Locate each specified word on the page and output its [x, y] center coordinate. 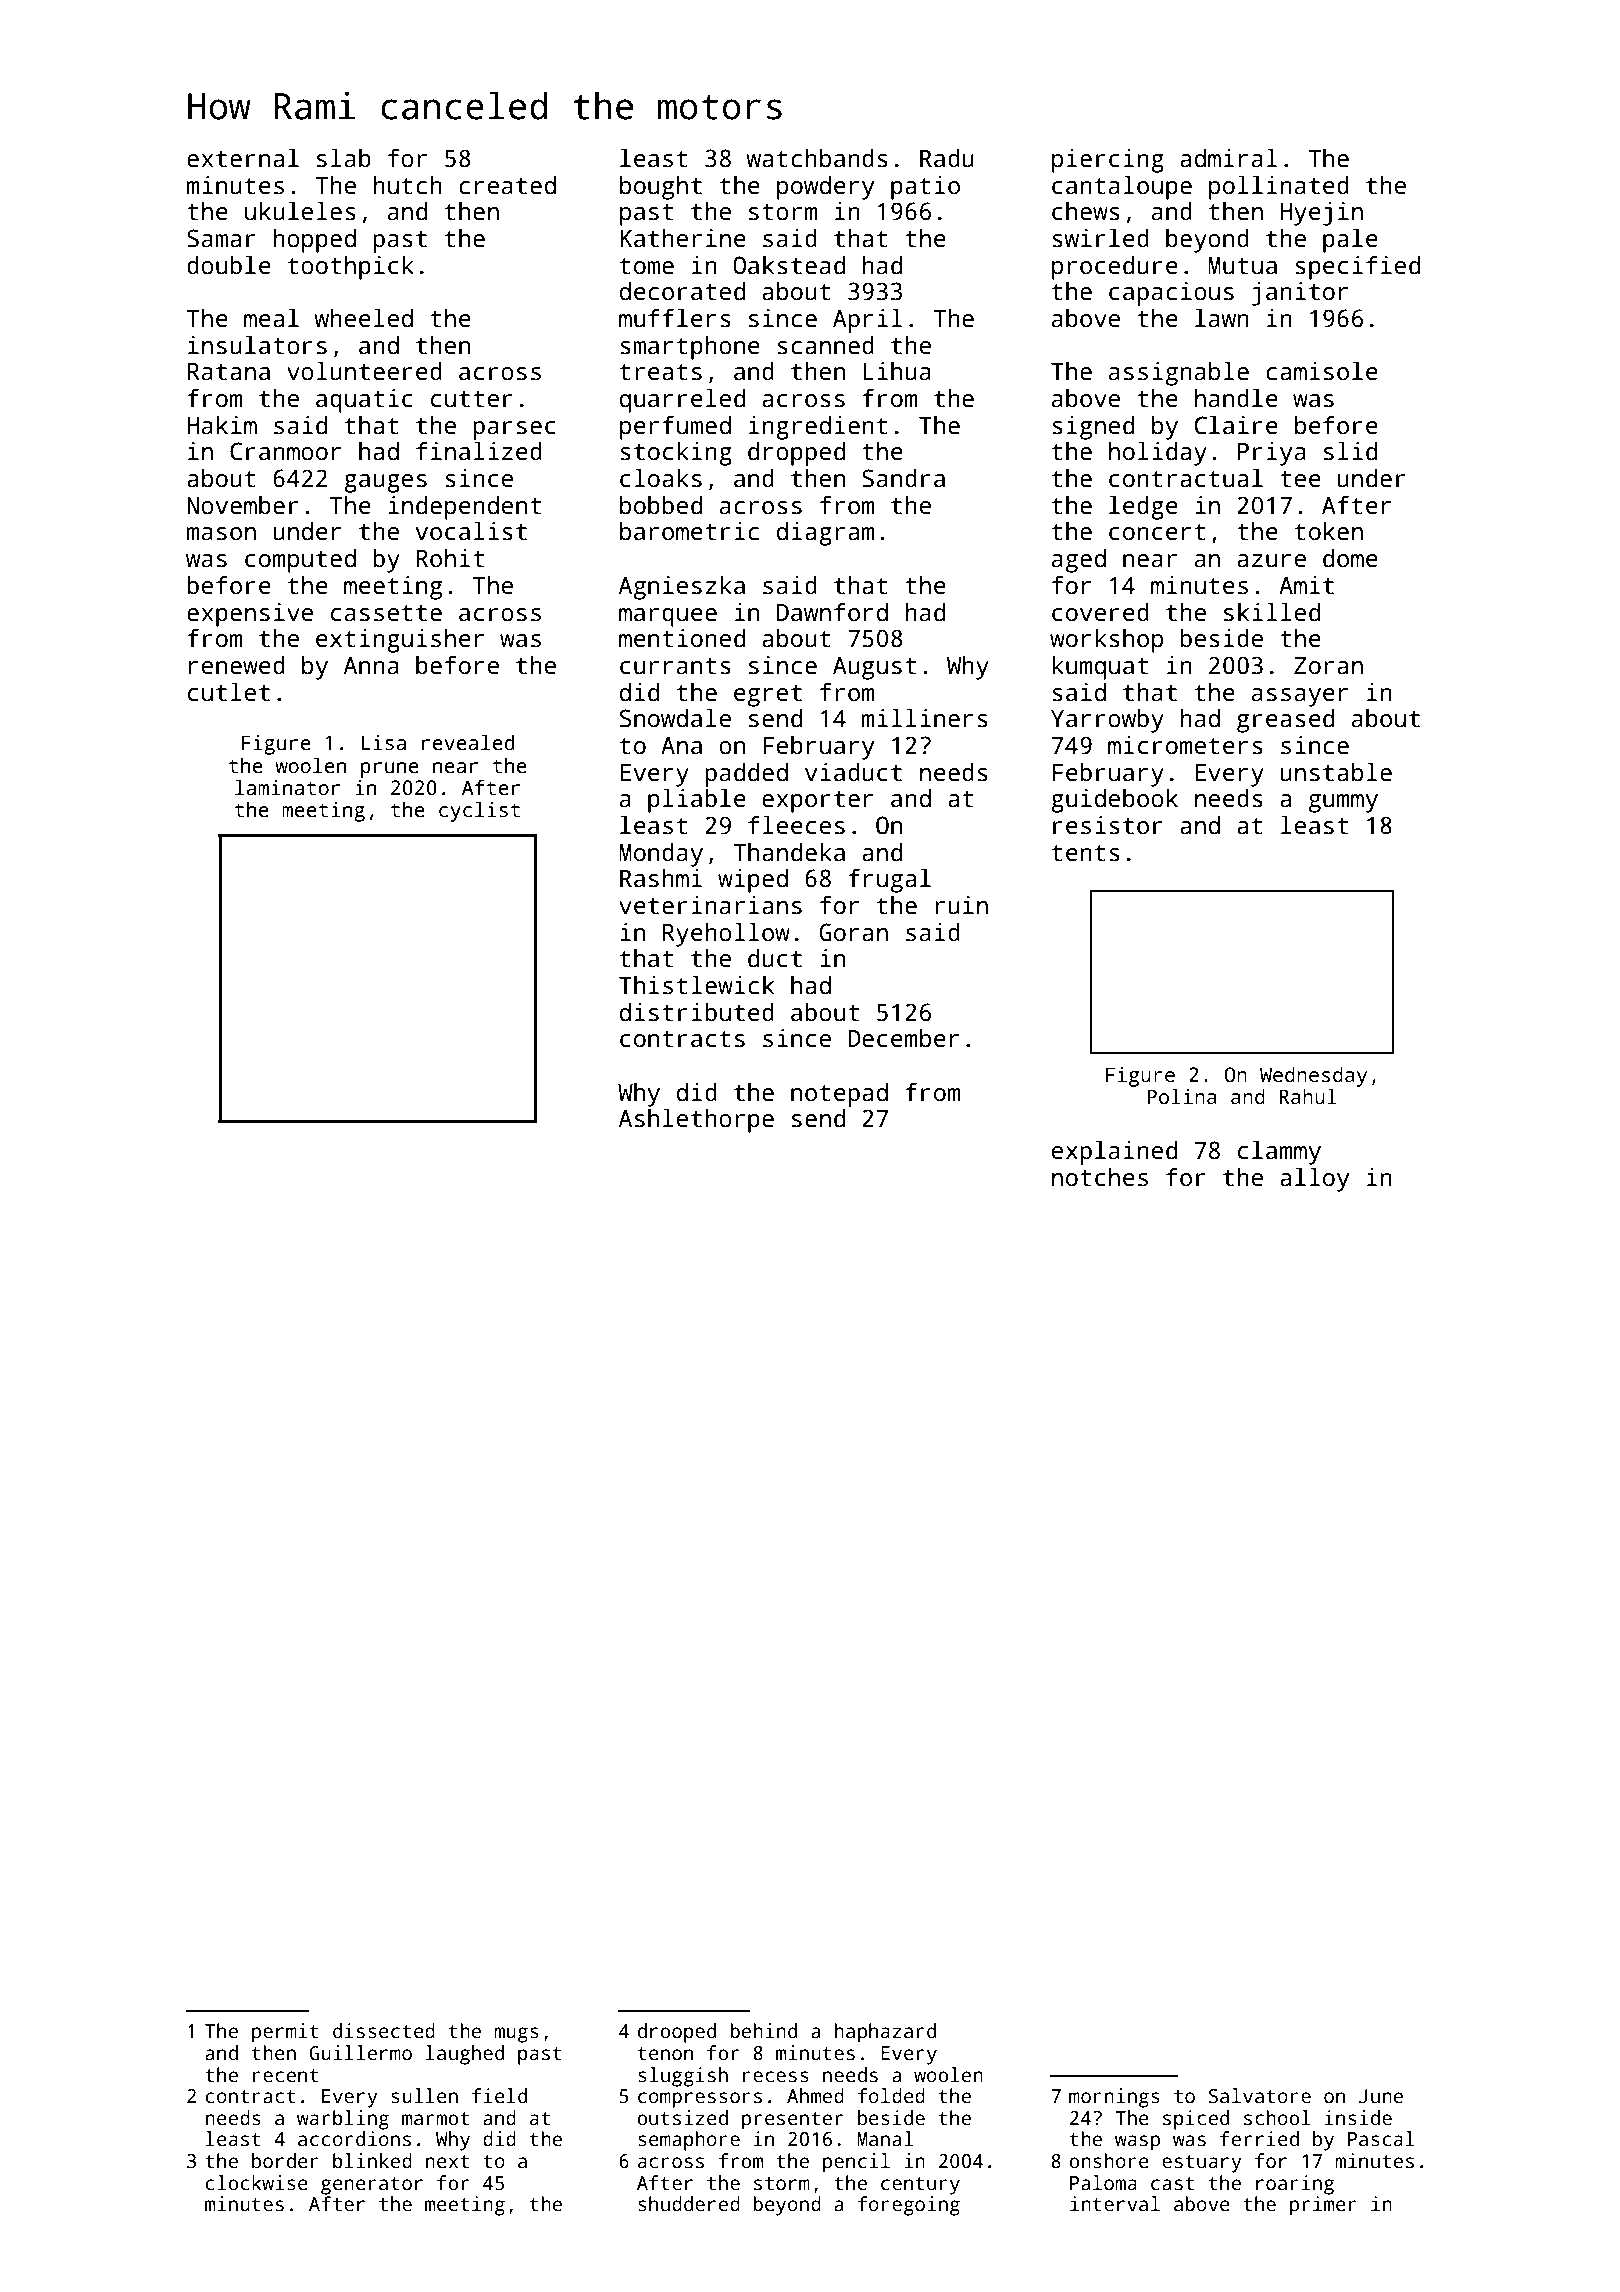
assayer [1300, 697]
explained [1114, 1152]
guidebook [1114, 800]
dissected [384, 2031]
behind [763, 2031]
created [507, 185]
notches [1100, 1177]
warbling [343, 2120]
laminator [287, 787]
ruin [961, 905]
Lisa [384, 743]
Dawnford [832, 612]
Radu [947, 158]
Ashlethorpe [696, 1120]
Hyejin [1321, 214]
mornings [1114, 2098]
